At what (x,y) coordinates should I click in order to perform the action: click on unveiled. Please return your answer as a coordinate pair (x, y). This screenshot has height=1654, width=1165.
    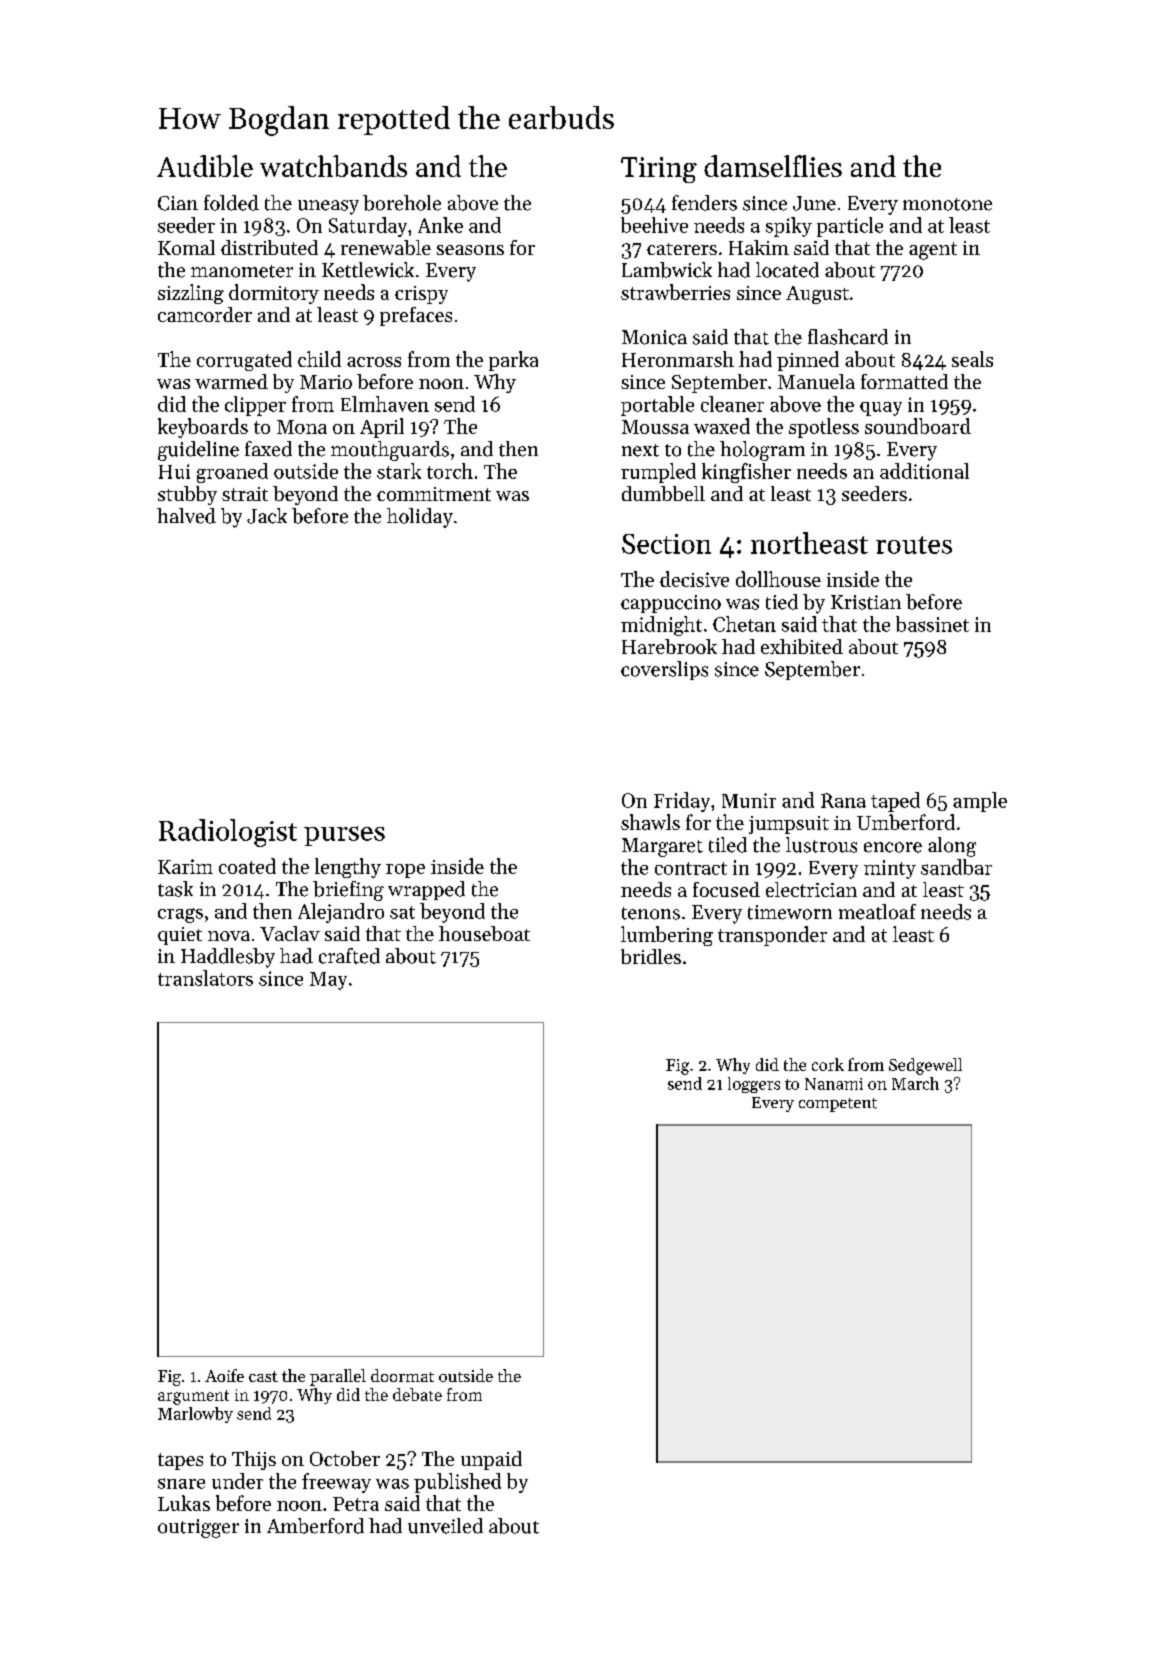
    Looking at the image, I should click on (445, 1526).
